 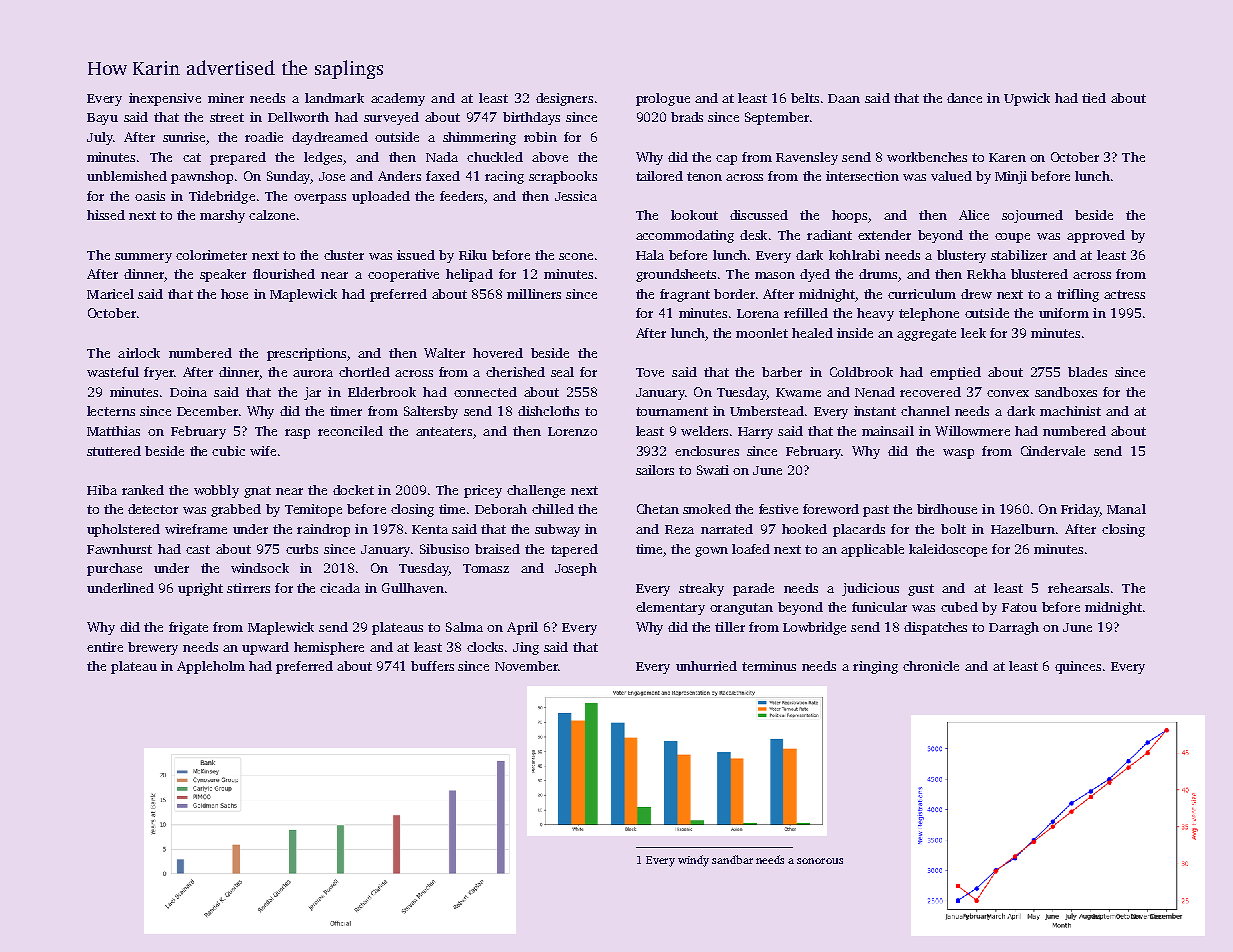 I want to click on elementary, so click(x=670, y=608).
